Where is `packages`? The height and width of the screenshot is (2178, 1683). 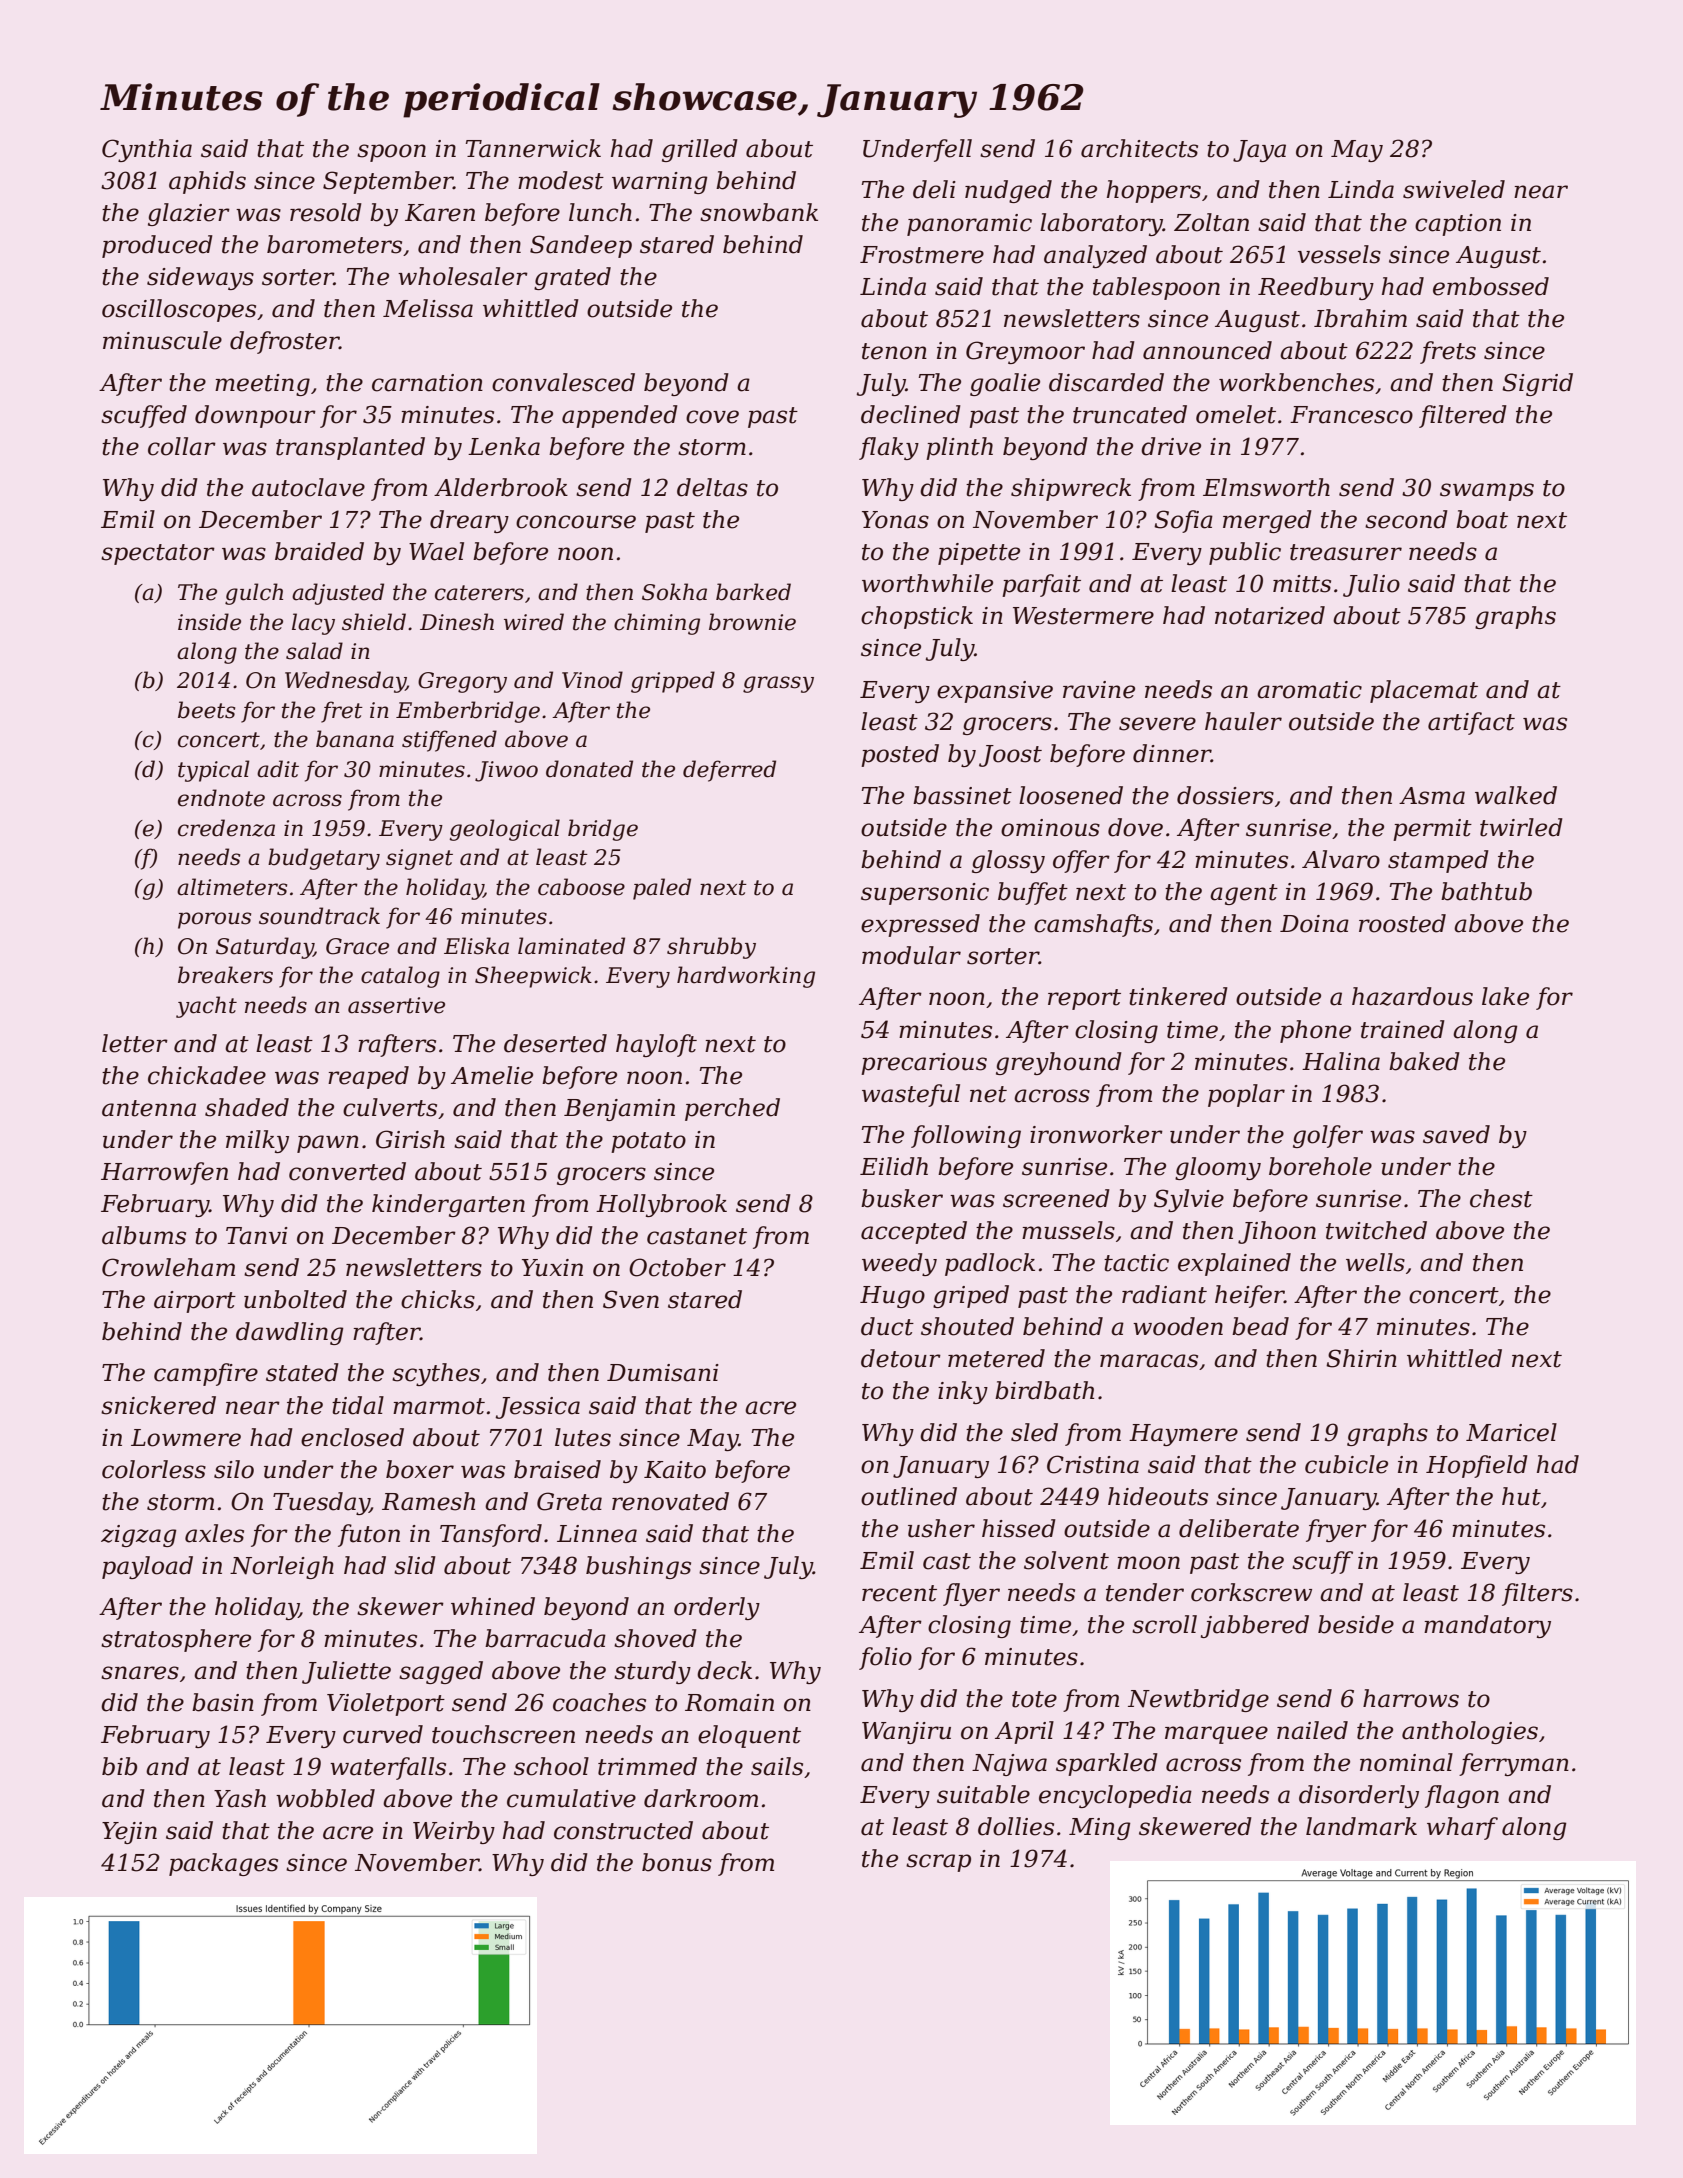
packages is located at coordinates (223, 1864).
